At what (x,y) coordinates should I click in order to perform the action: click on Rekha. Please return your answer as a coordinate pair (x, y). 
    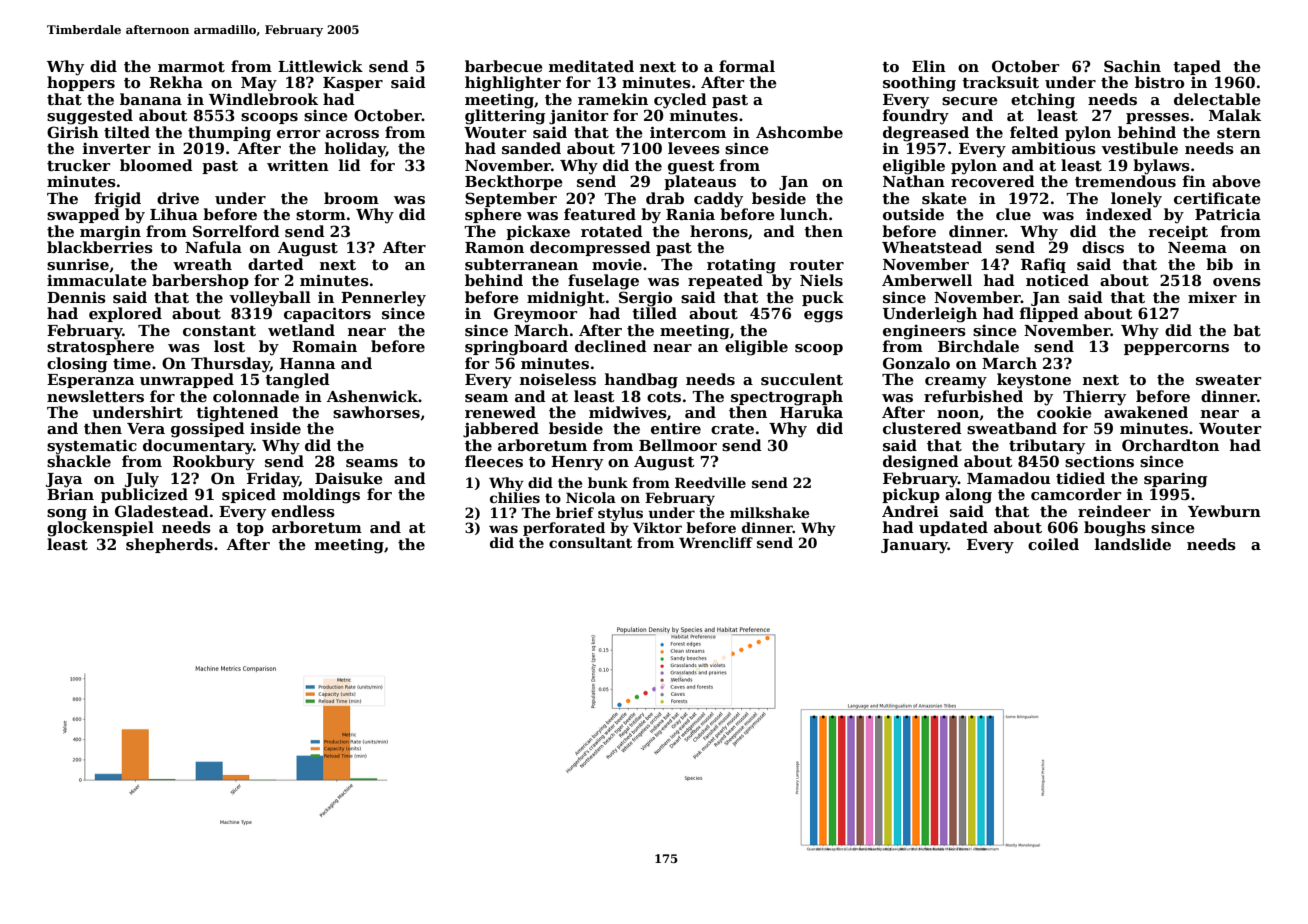
    Looking at the image, I should click on (176, 82).
